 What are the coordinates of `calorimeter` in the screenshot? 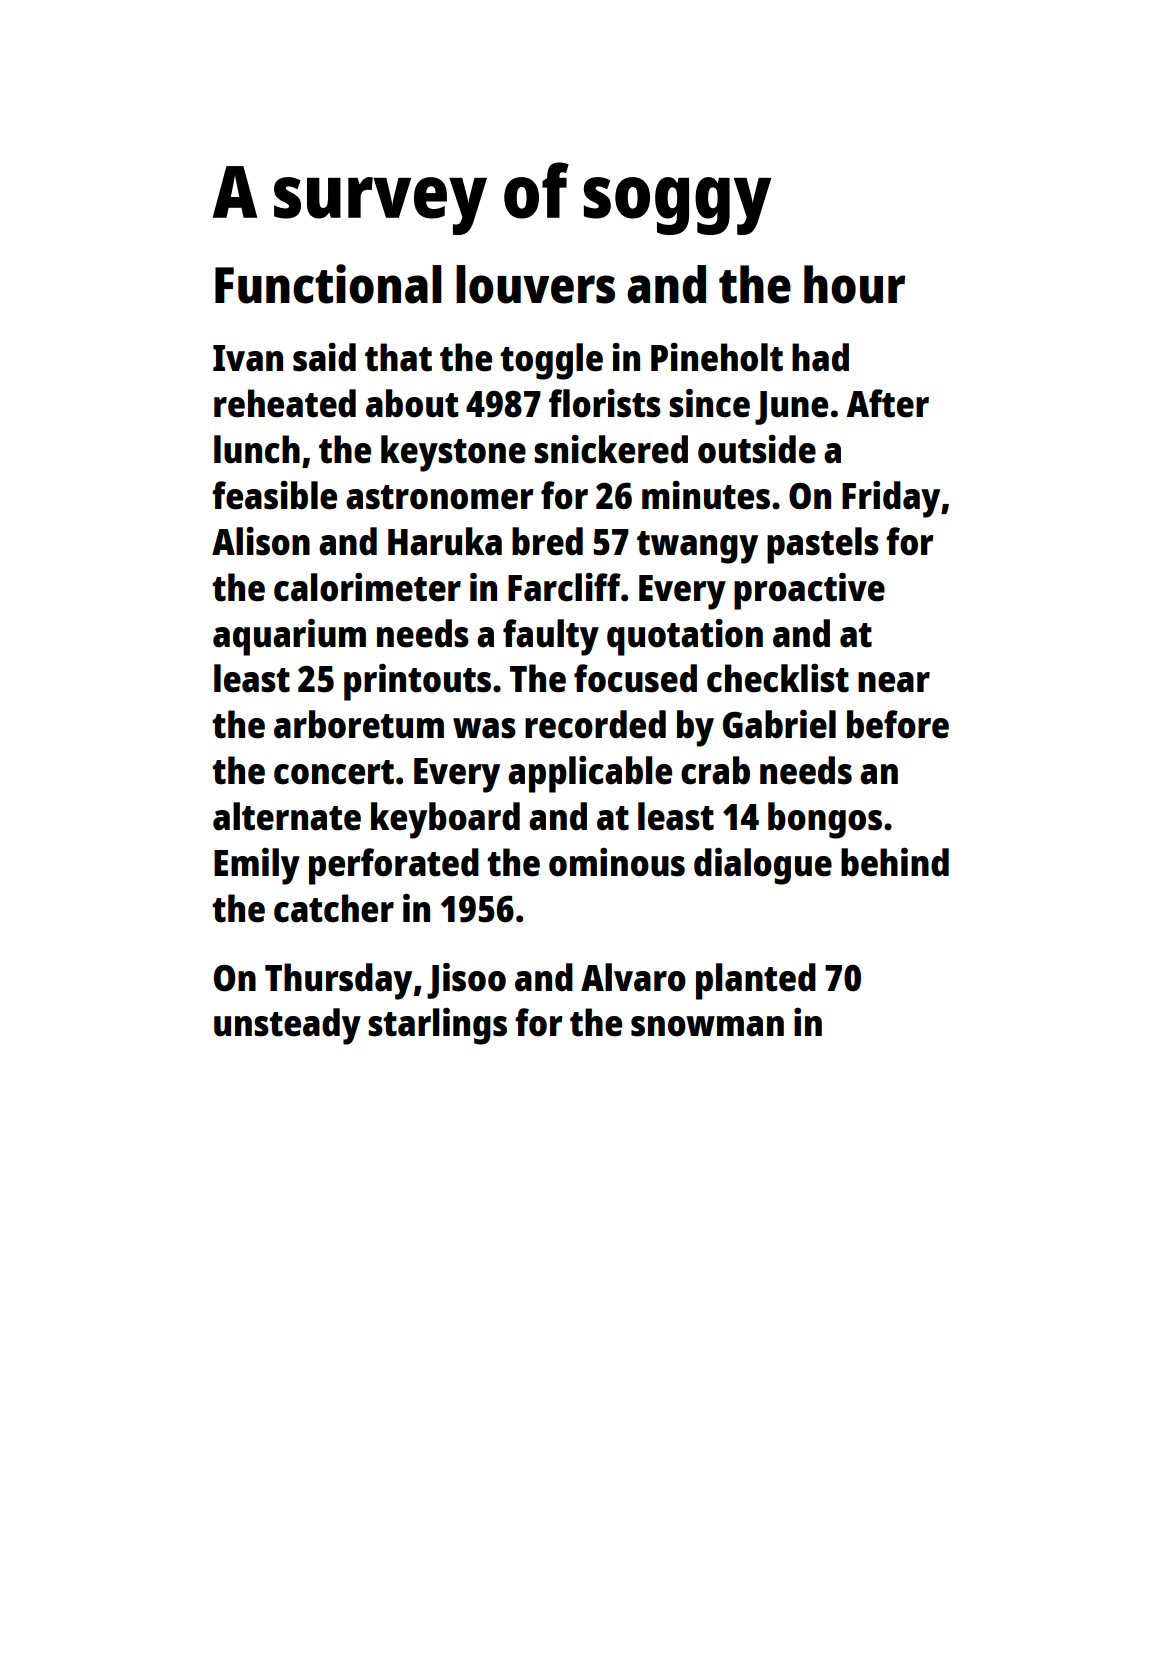 It's located at (367, 587).
